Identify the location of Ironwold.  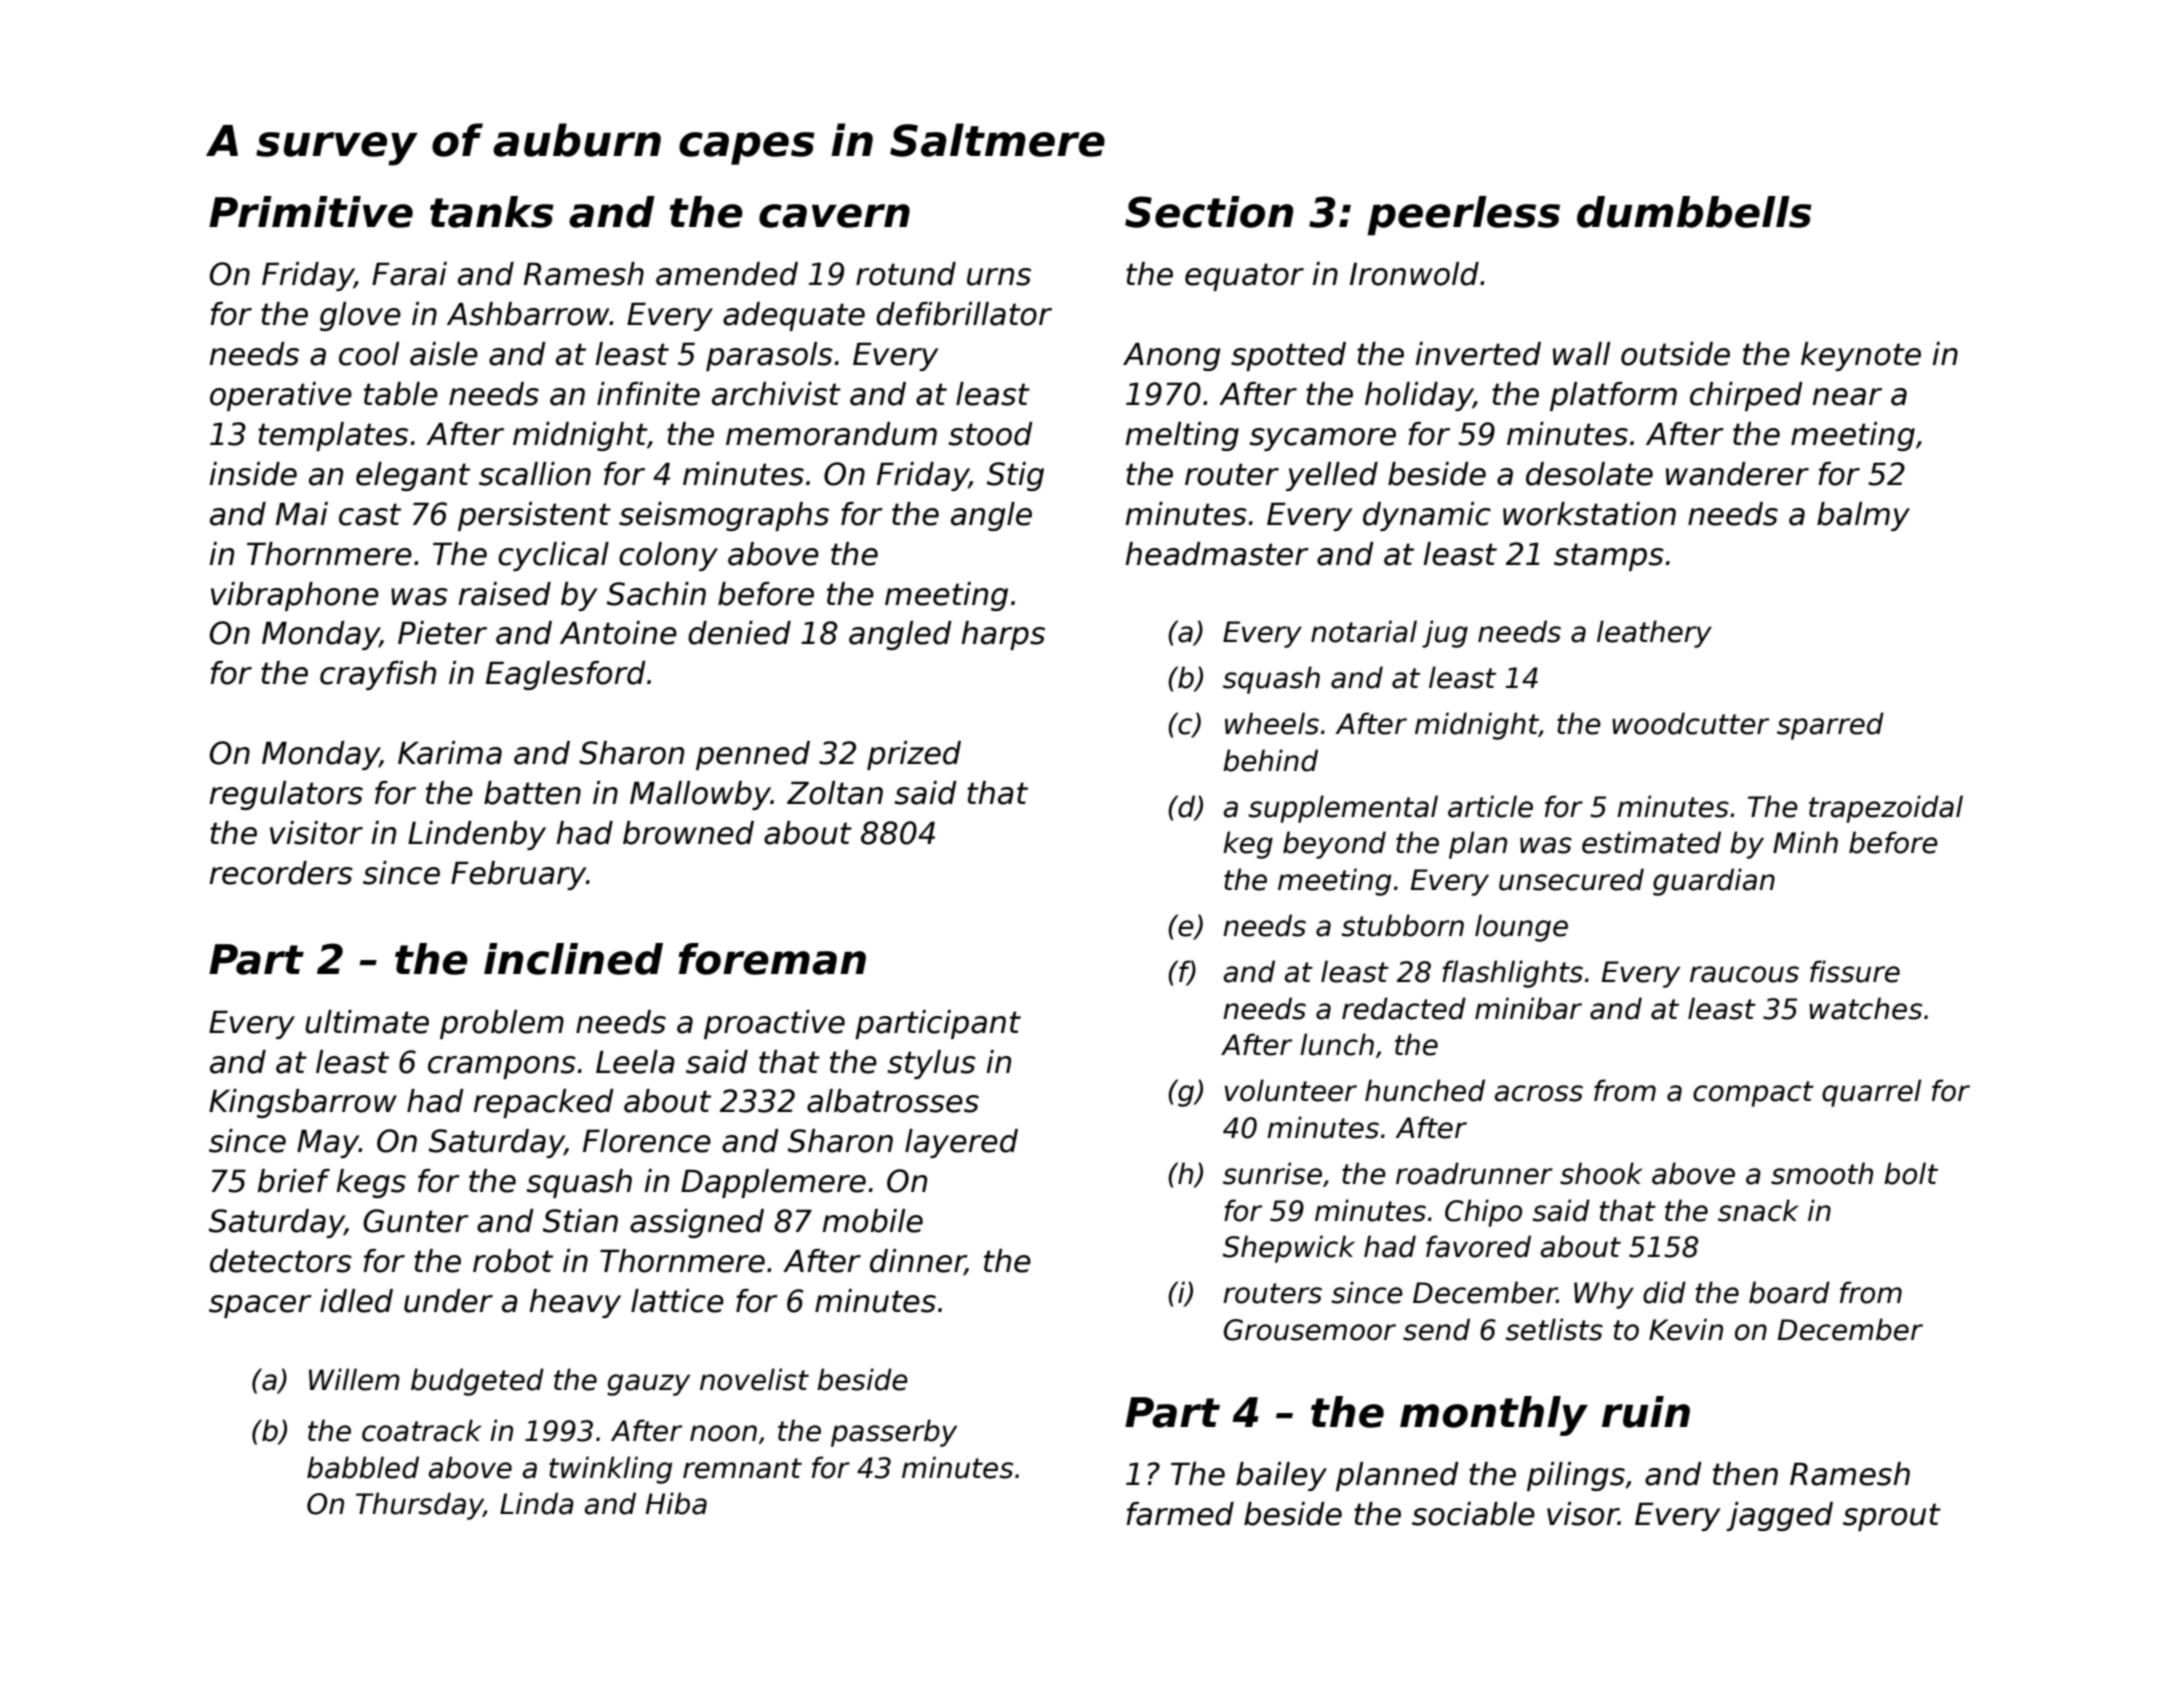
(1414, 274).
